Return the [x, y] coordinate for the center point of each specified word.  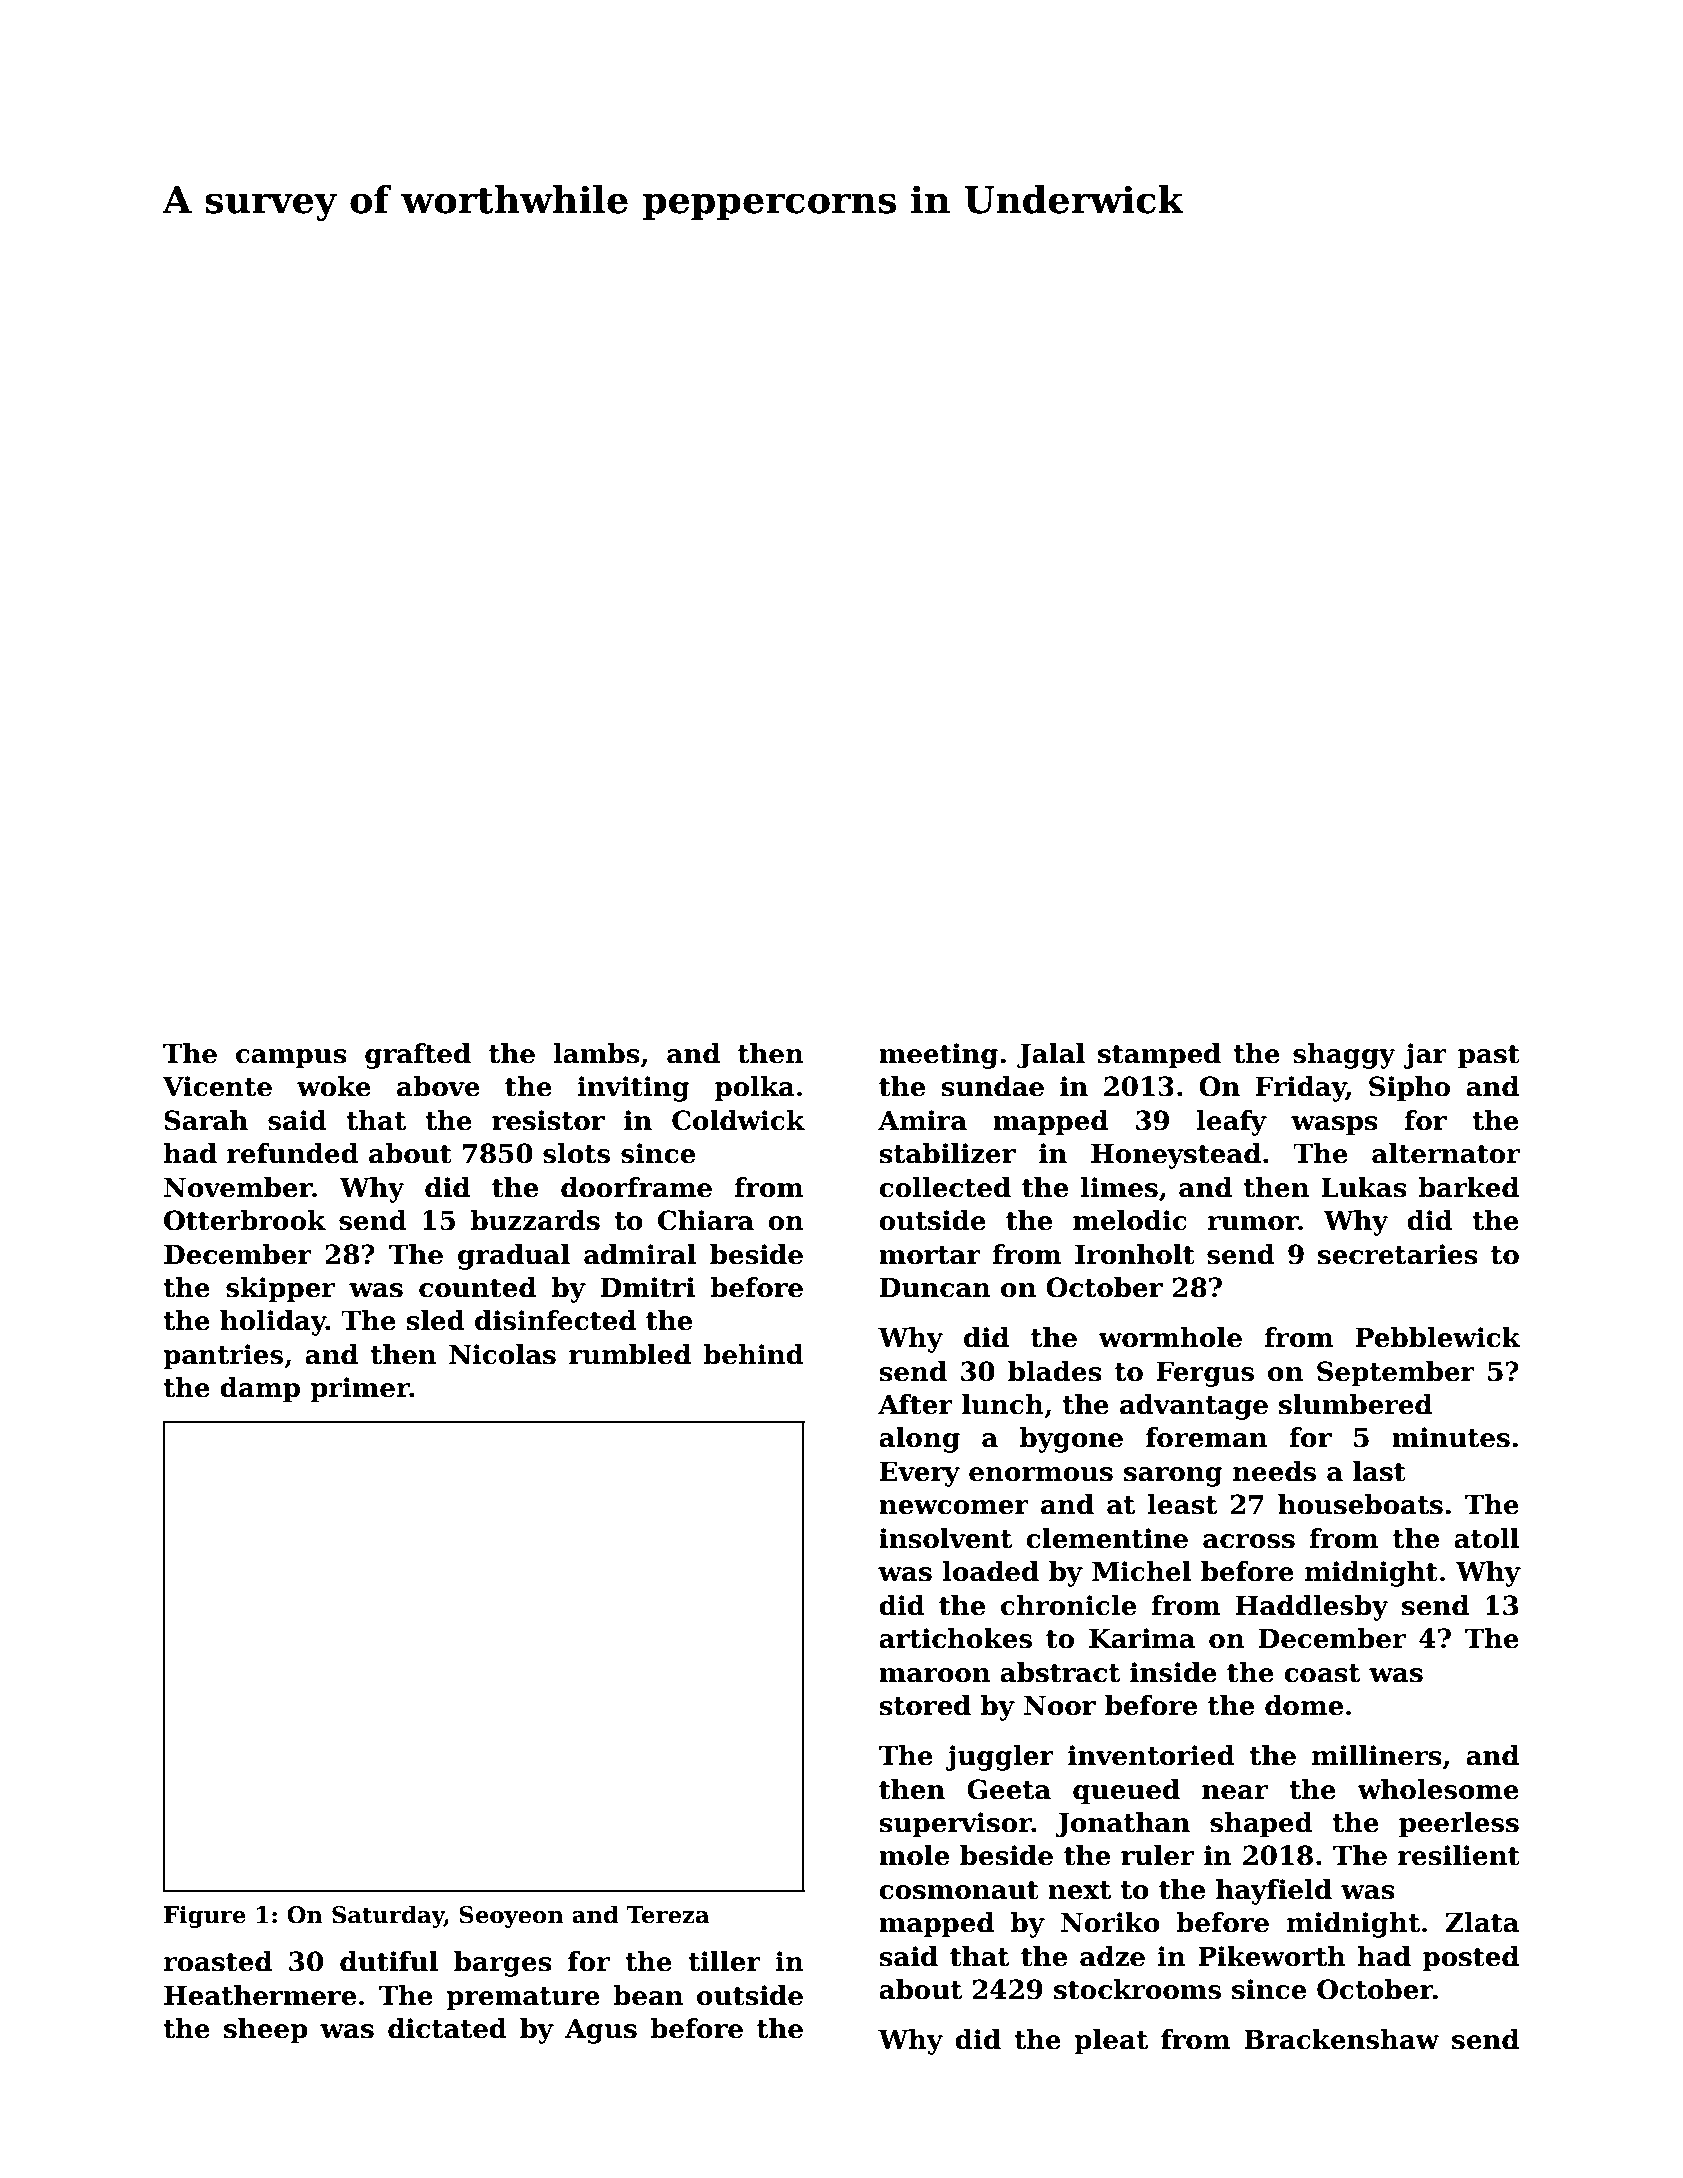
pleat [1111, 2042]
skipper [280, 1290]
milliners [1377, 1755]
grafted [418, 1056]
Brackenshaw [1341, 2039]
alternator [1446, 1153]
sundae [992, 1086]
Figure [205, 1917]
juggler [1000, 1758]
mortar [930, 1255]
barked [1468, 1187]
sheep [266, 2031]
